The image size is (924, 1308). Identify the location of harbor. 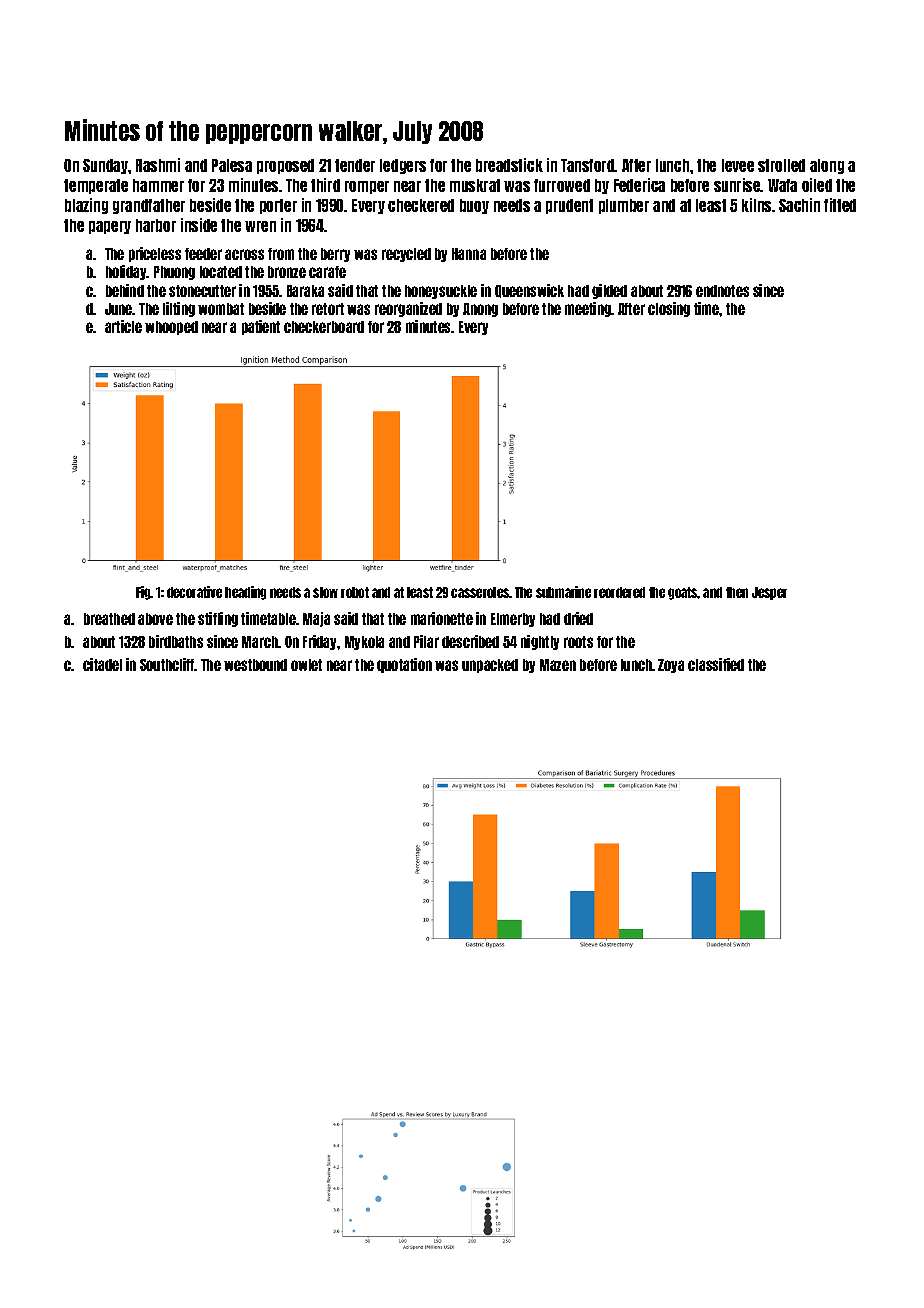
(156, 225).
